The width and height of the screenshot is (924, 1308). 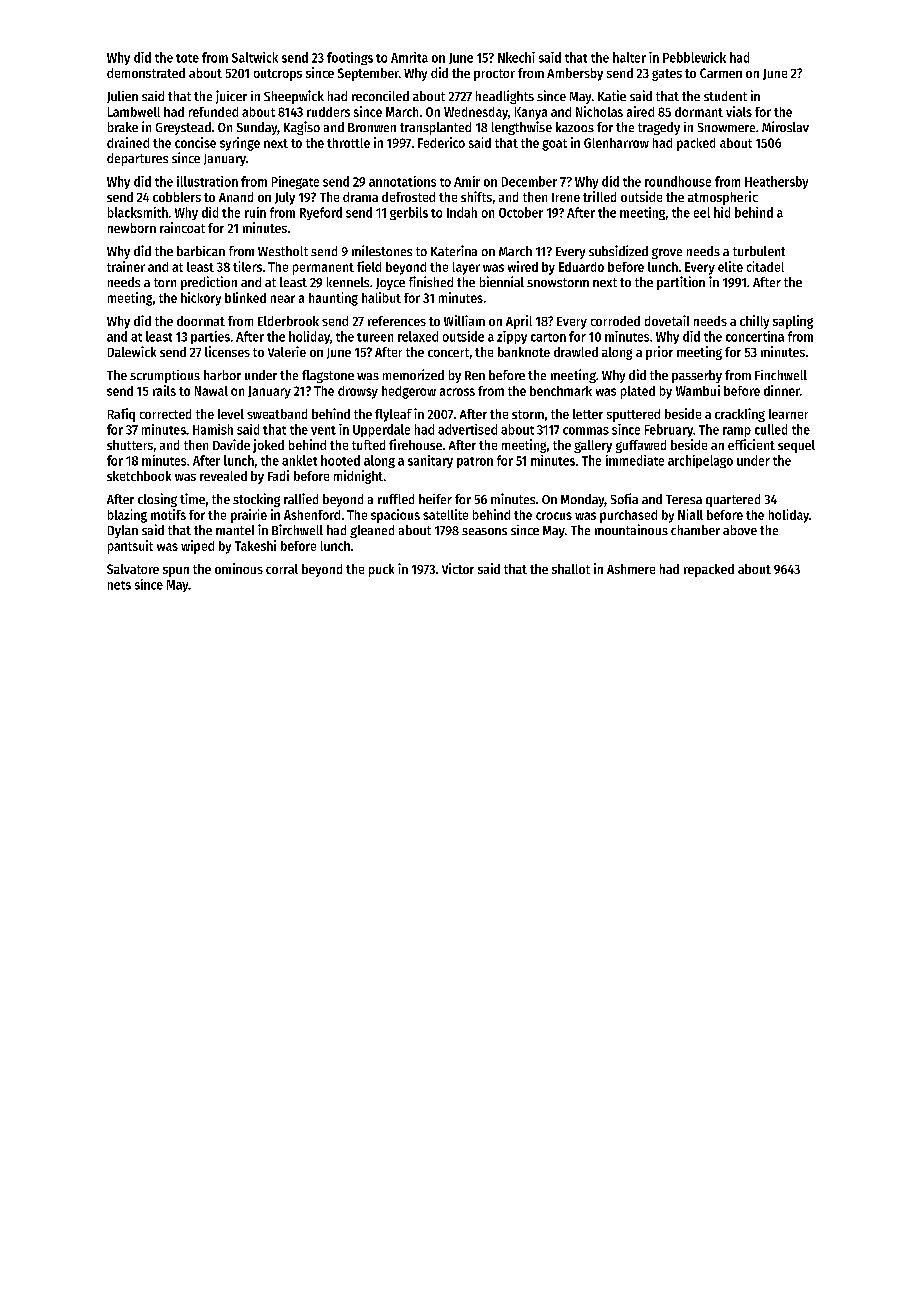 What do you see at coordinates (554, 516) in the screenshot?
I see `crocus` at bounding box center [554, 516].
